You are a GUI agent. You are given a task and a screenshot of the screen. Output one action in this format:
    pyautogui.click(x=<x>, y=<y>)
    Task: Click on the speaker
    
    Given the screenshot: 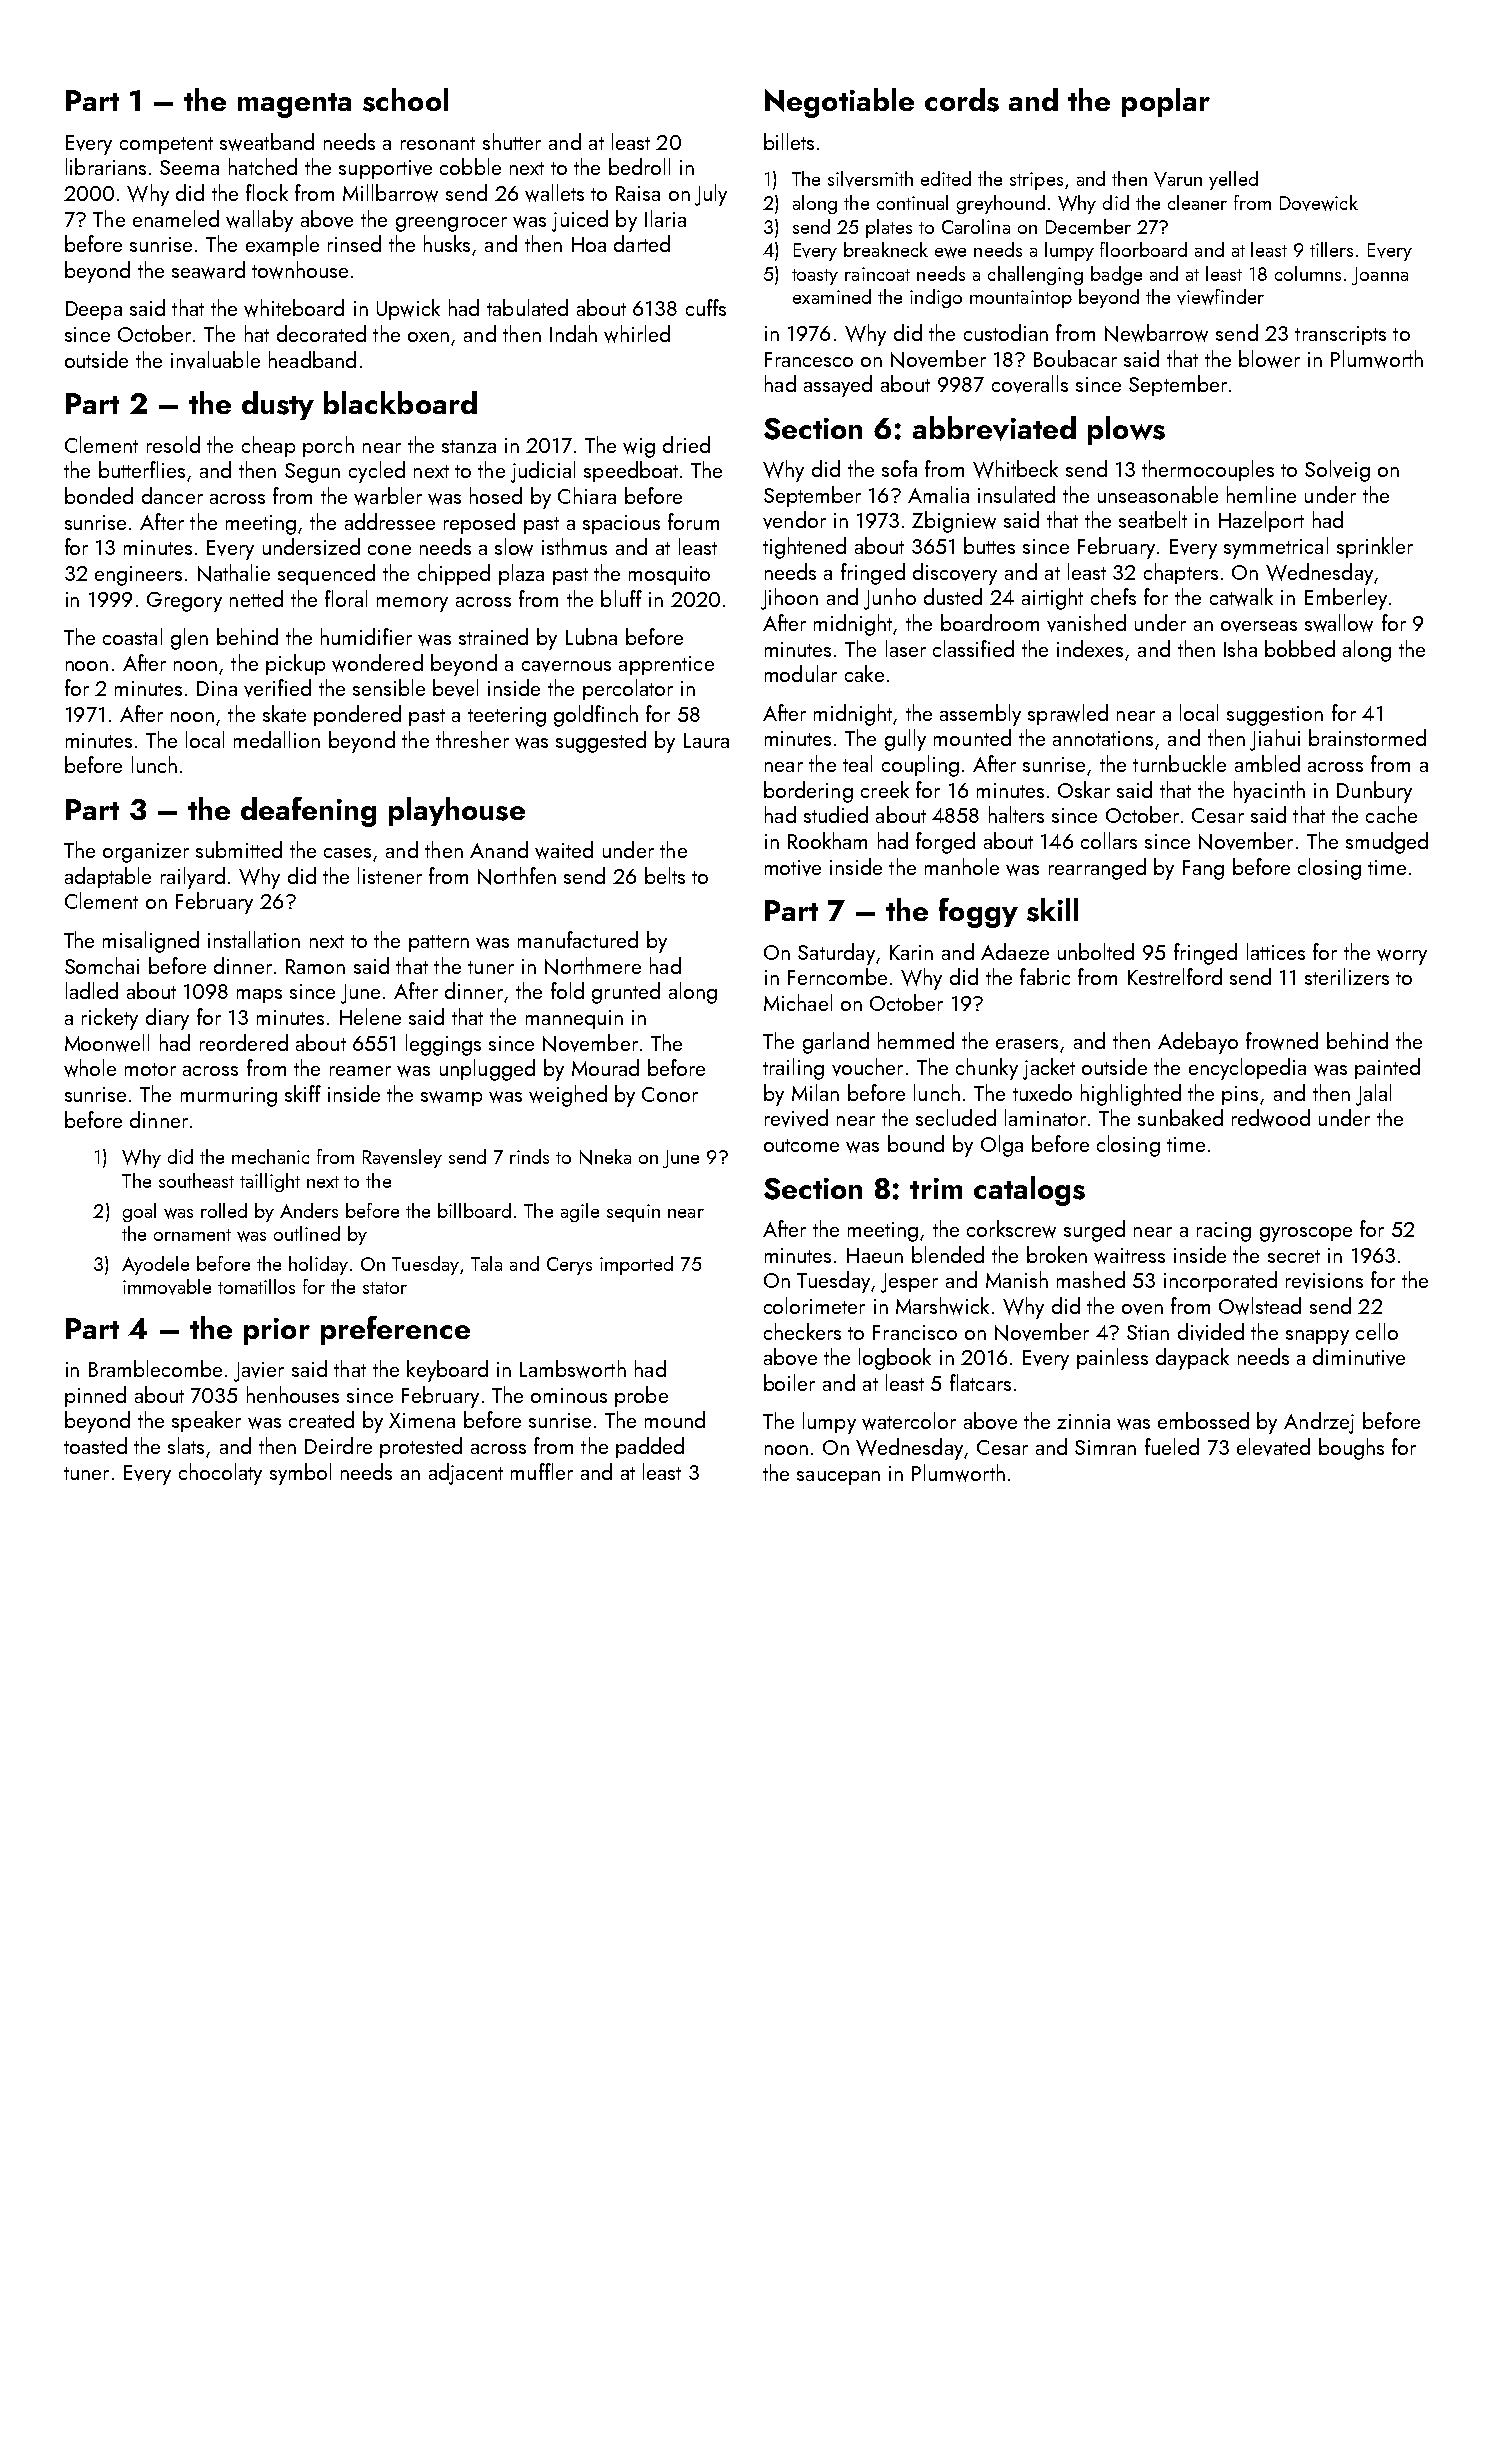 What is the action you would take?
    pyautogui.click(x=206, y=1421)
